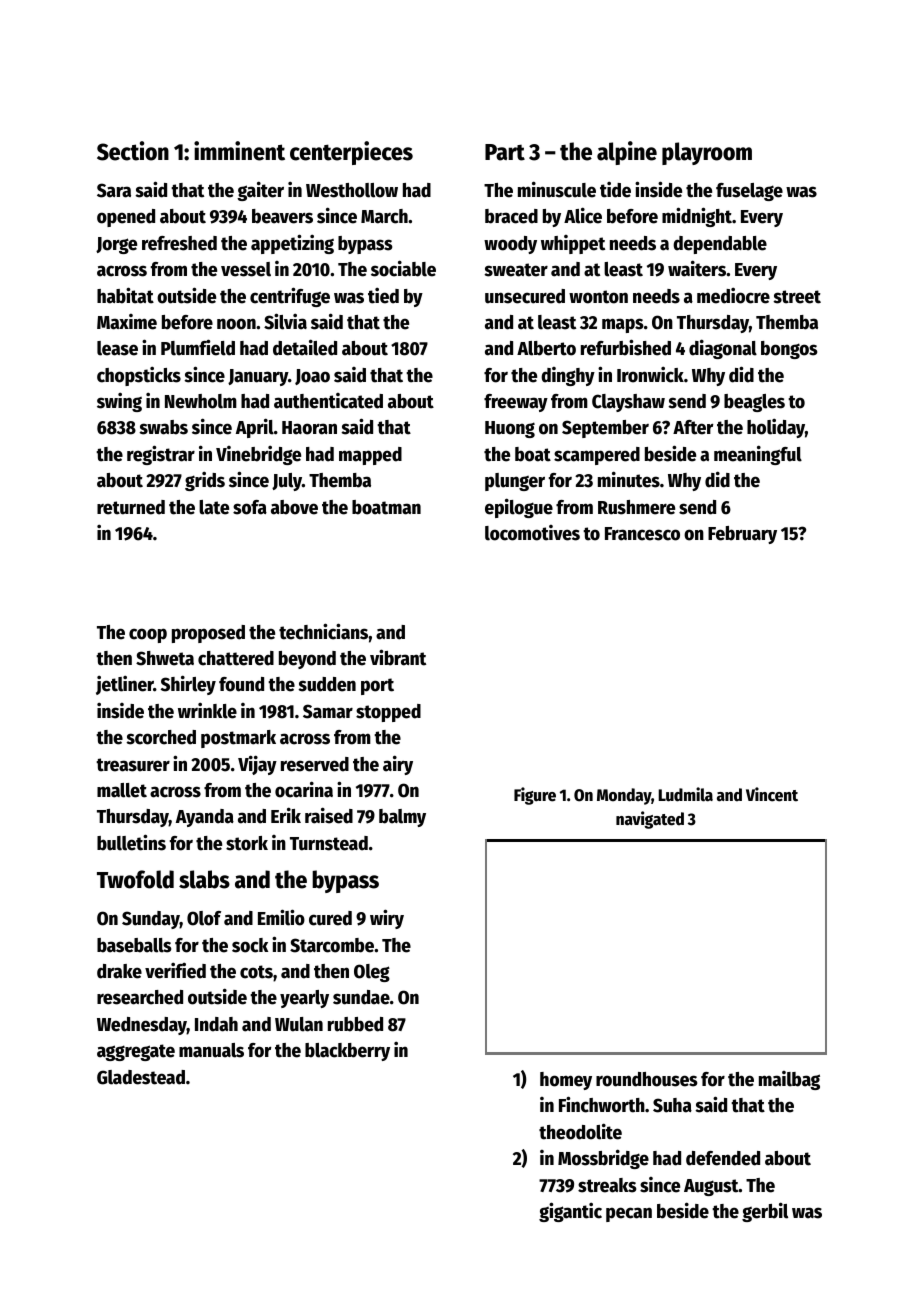  What do you see at coordinates (246, 269) in the page?
I see `vessel` at bounding box center [246, 269].
